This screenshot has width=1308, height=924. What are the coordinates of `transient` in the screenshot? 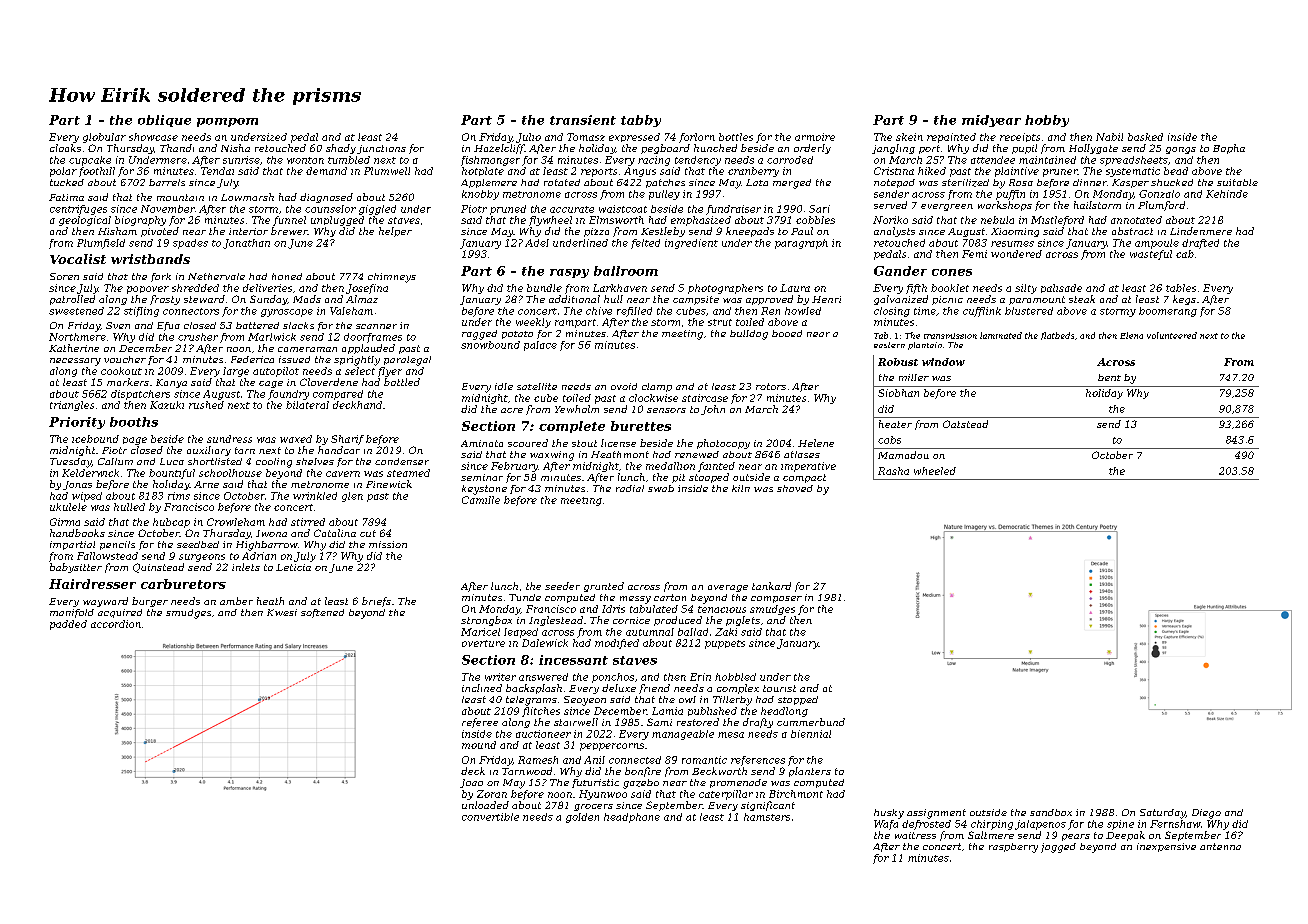 It's located at (583, 120).
